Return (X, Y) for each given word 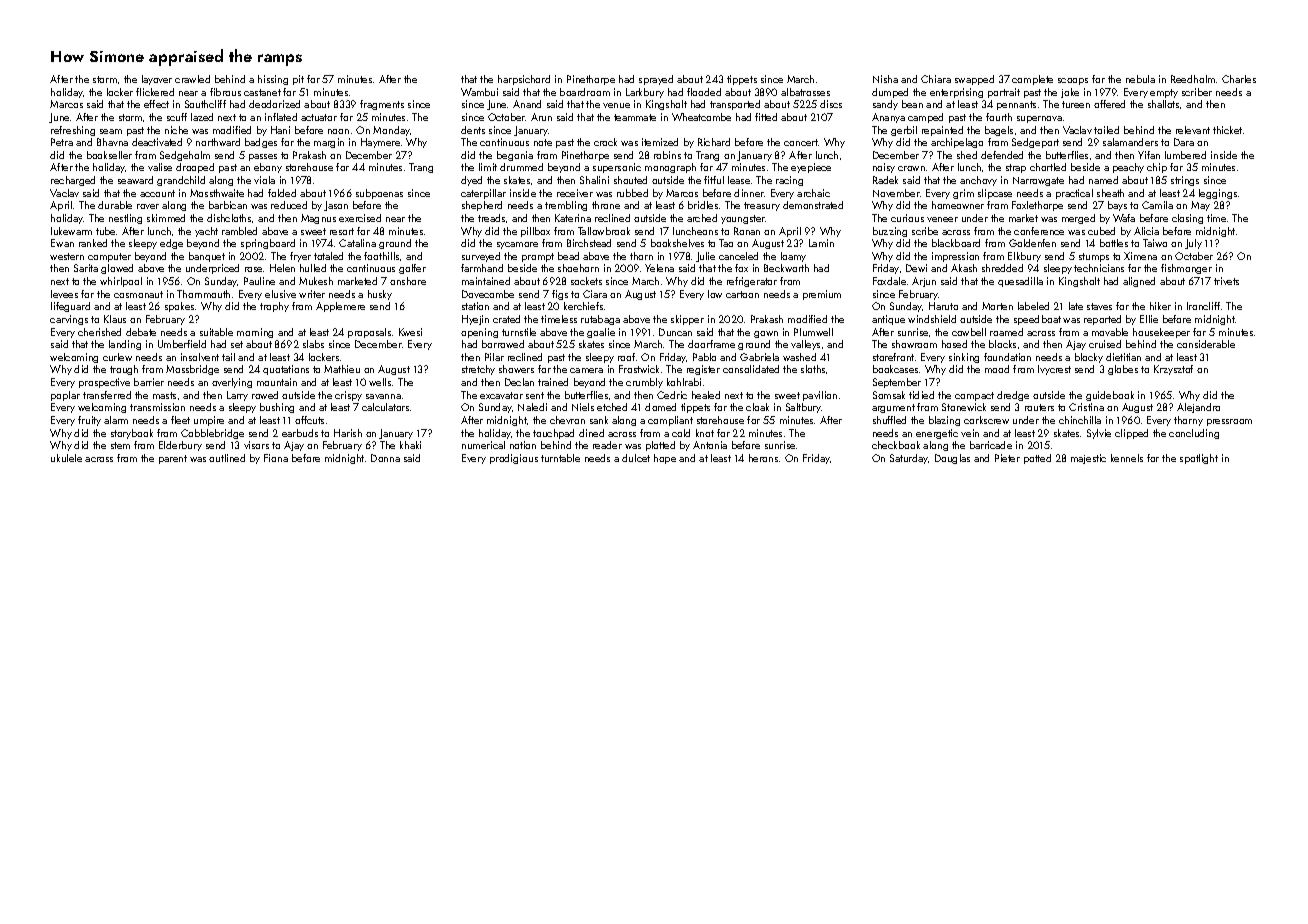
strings (1185, 181)
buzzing (890, 232)
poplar (65, 396)
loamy (793, 257)
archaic (813, 193)
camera (586, 370)
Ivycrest (1054, 370)
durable (115, 205)
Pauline (259, 281)
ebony (268, 168)
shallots (1163, 104)
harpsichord (524, 80)
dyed (471, 181)
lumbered (1185, 155)
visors (256, 445)
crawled (192, 79)
